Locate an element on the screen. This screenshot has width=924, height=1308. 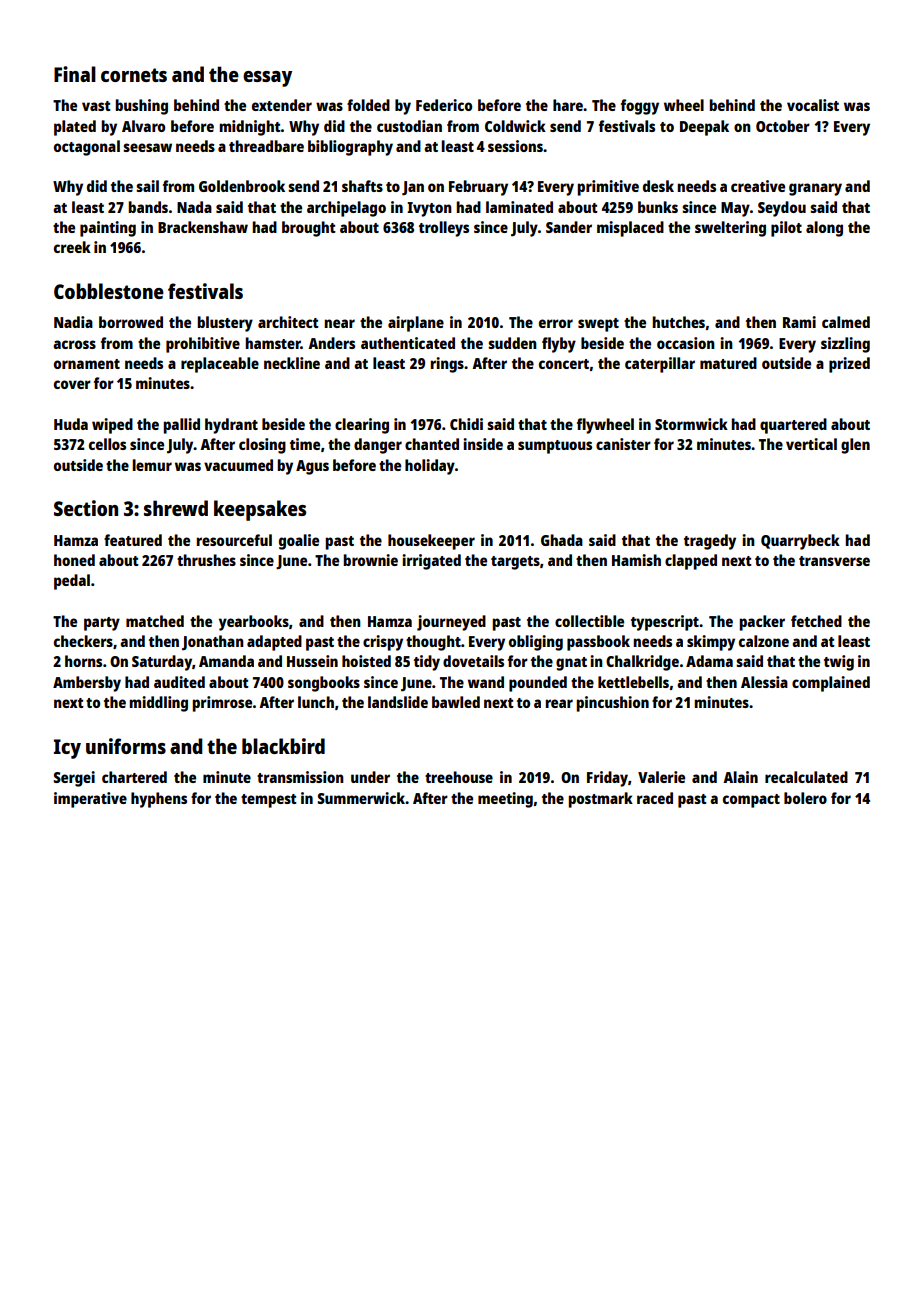
threadbare is located at coordinates (266, 146).
